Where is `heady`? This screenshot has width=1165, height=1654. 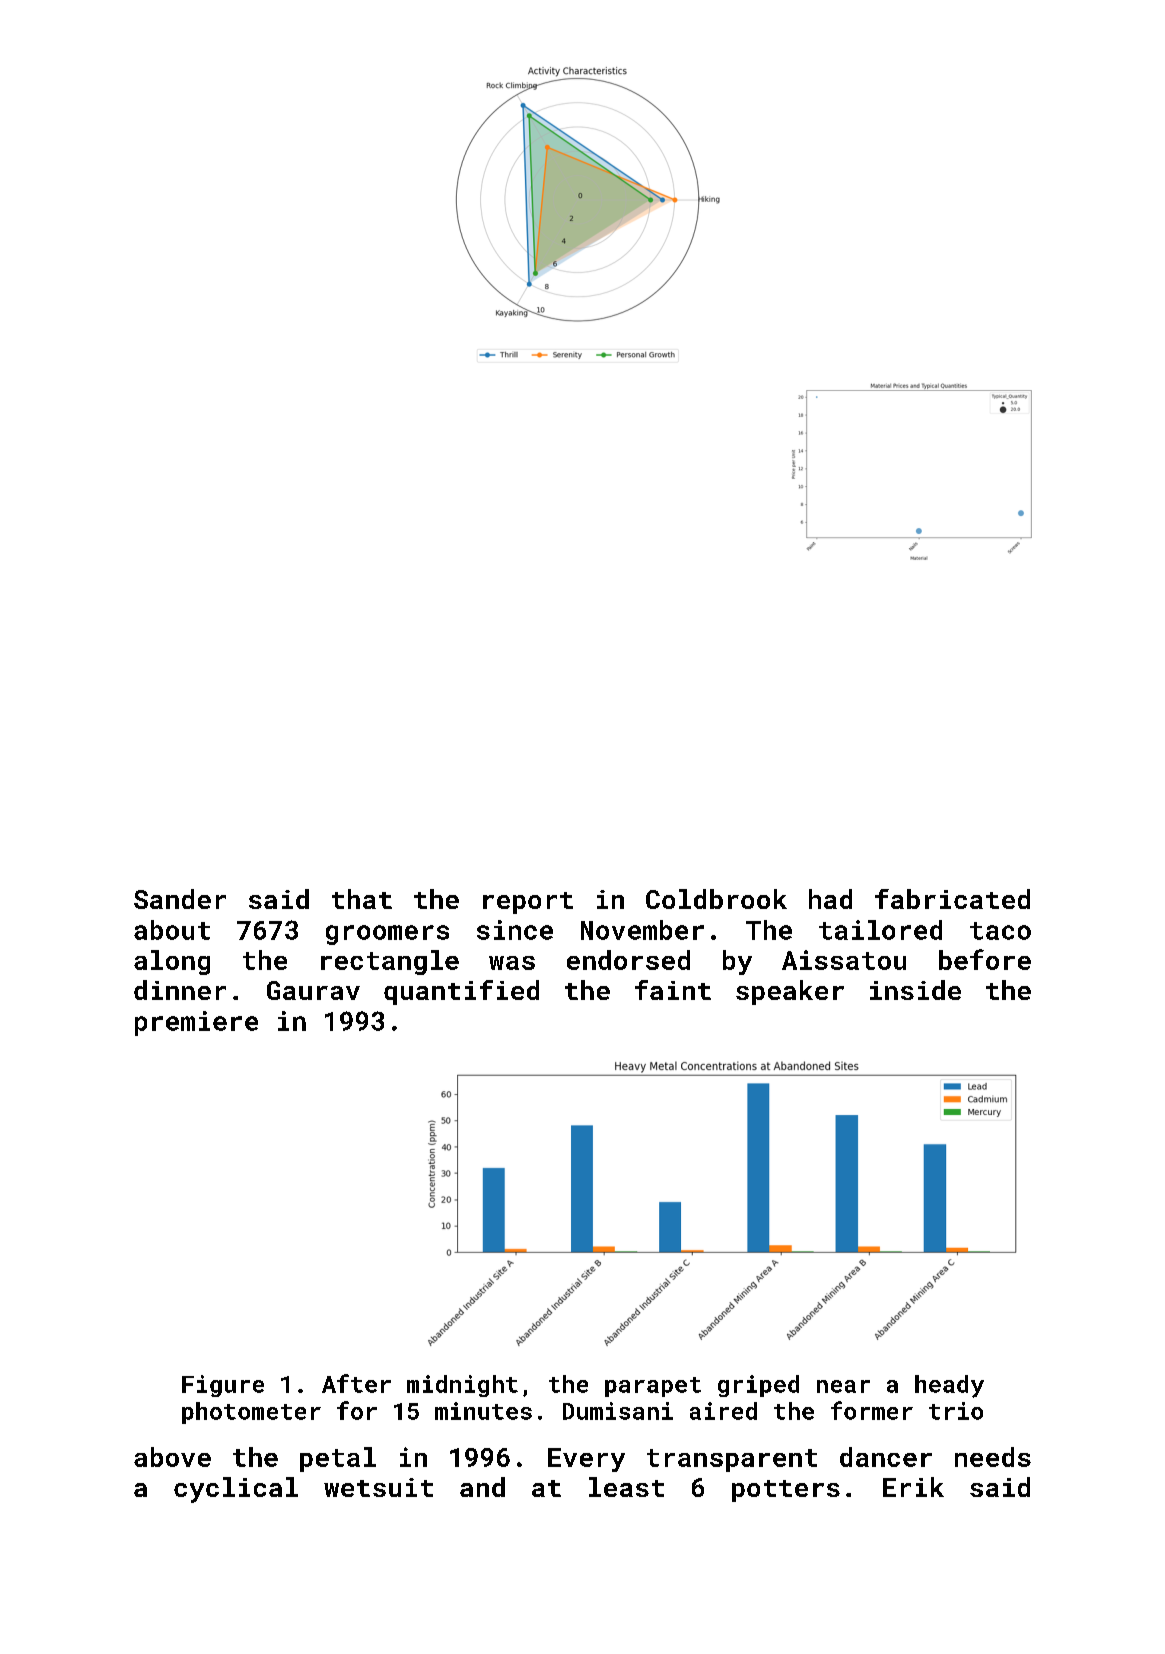
heady is located at coordinates (949, 1386).
